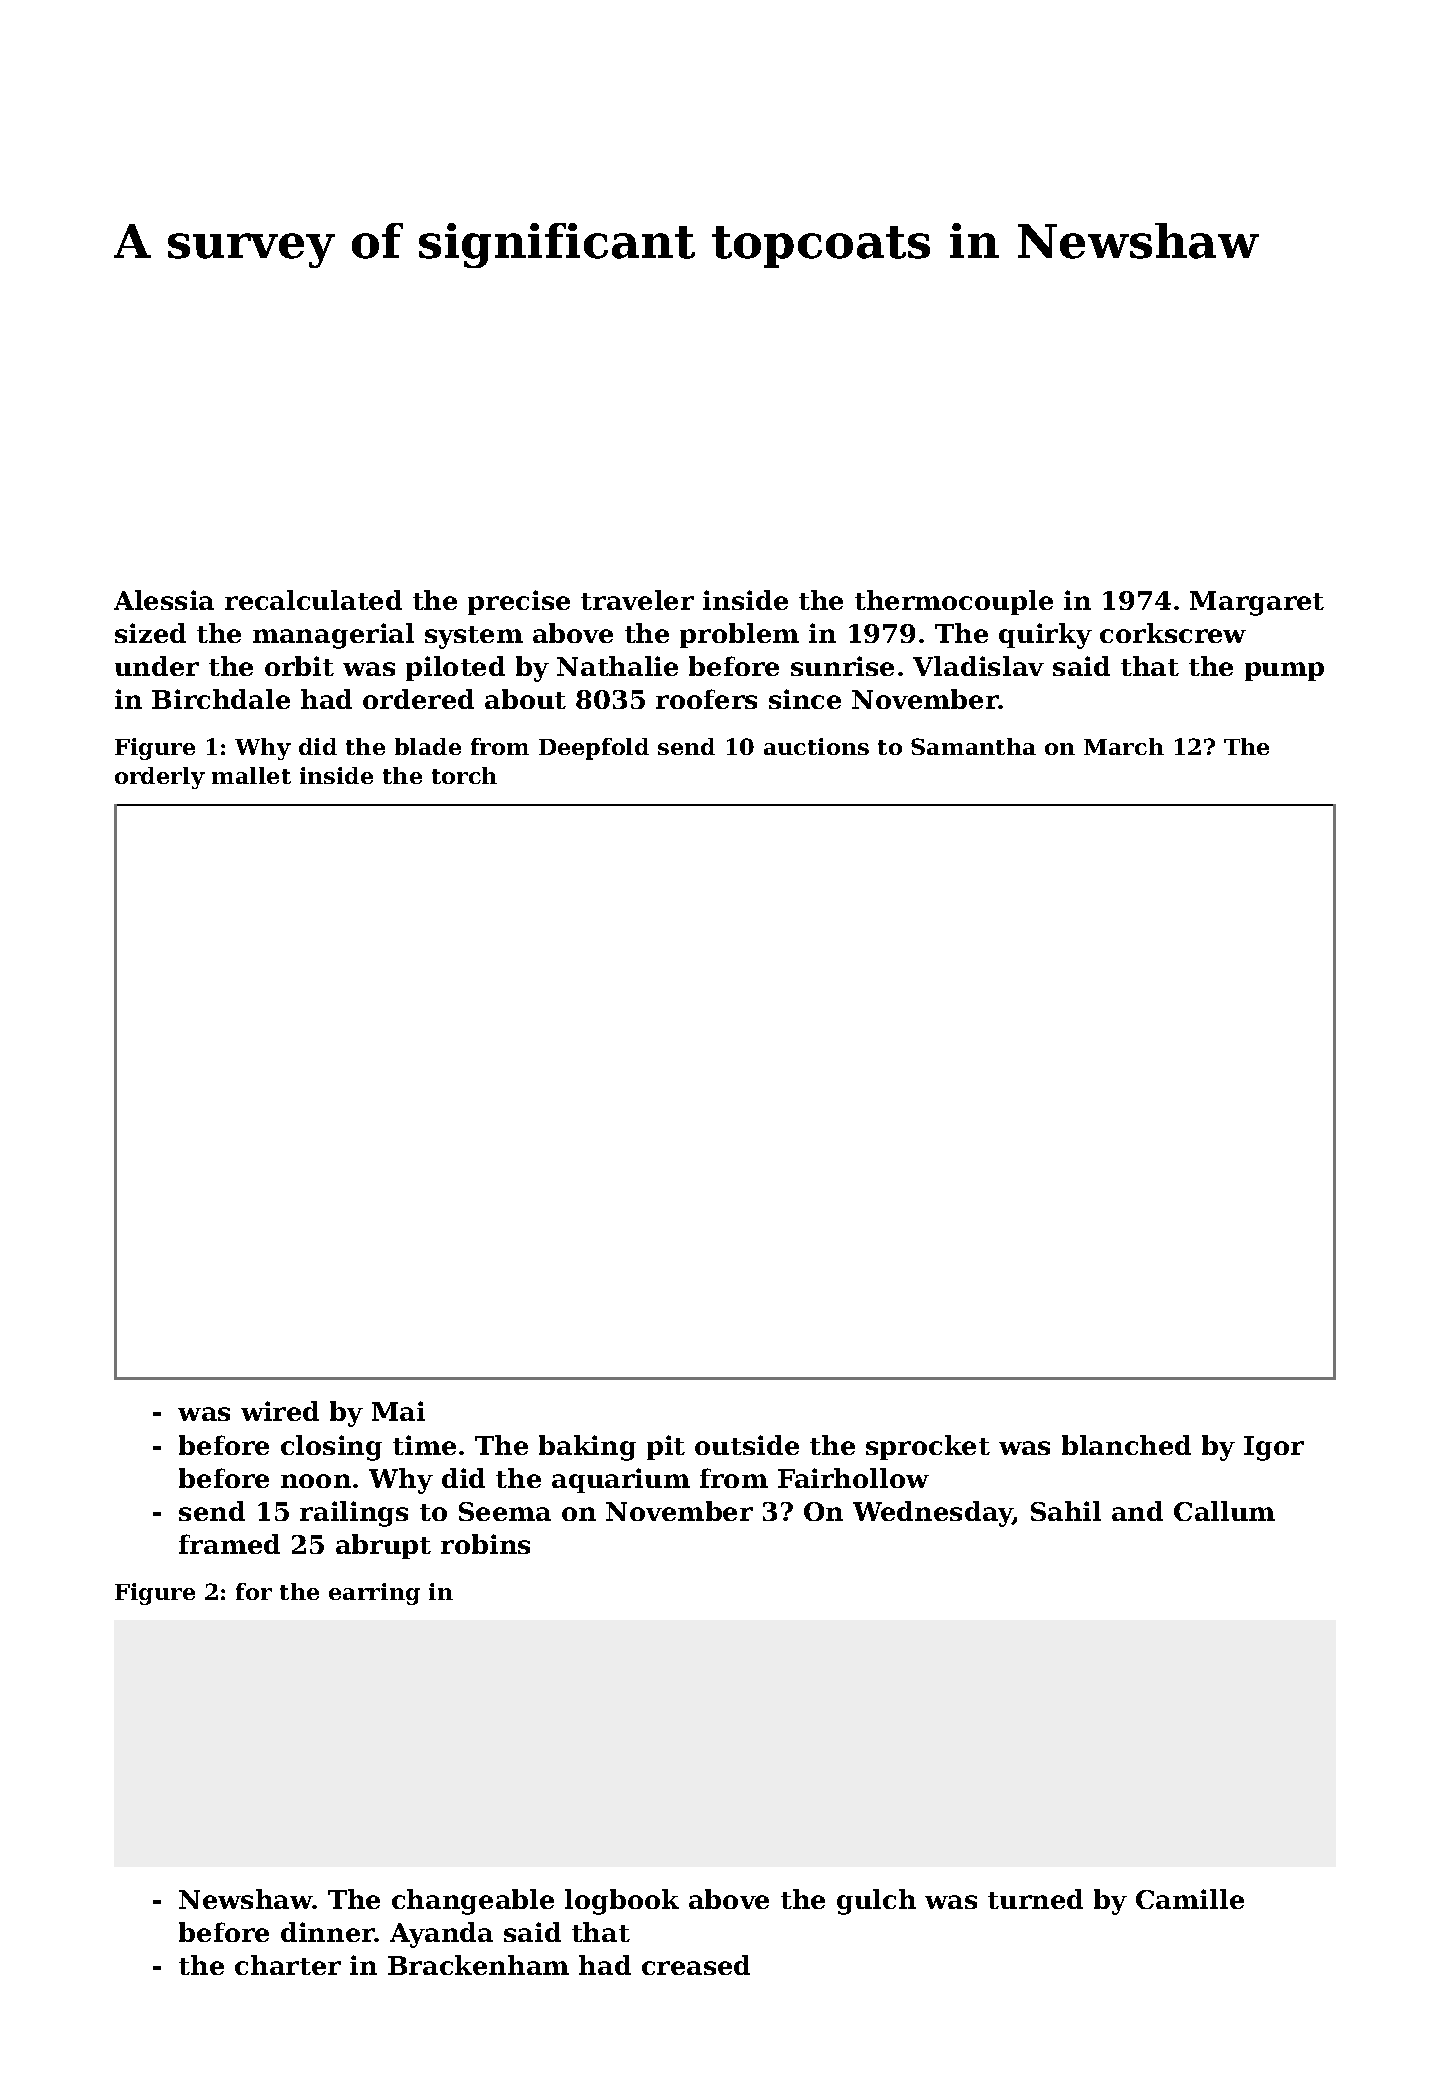 Image resolution: width=1450 pixels, height=2100 pixels. Describe the element at coordinates (160, 778) in the screenshot. I see `orderly` at that location.
